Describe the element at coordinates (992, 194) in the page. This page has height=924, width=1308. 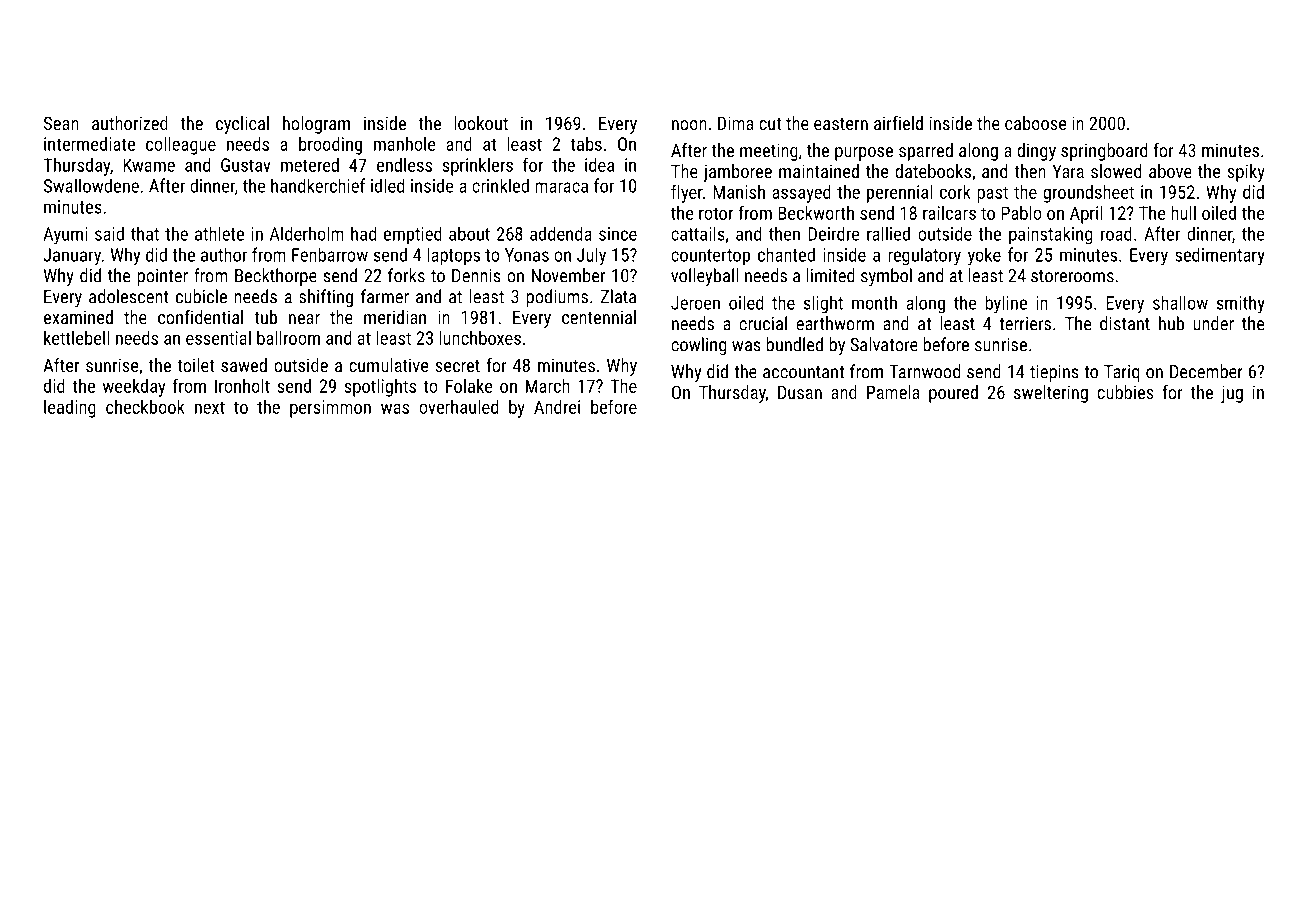
I see `past` at that location.
